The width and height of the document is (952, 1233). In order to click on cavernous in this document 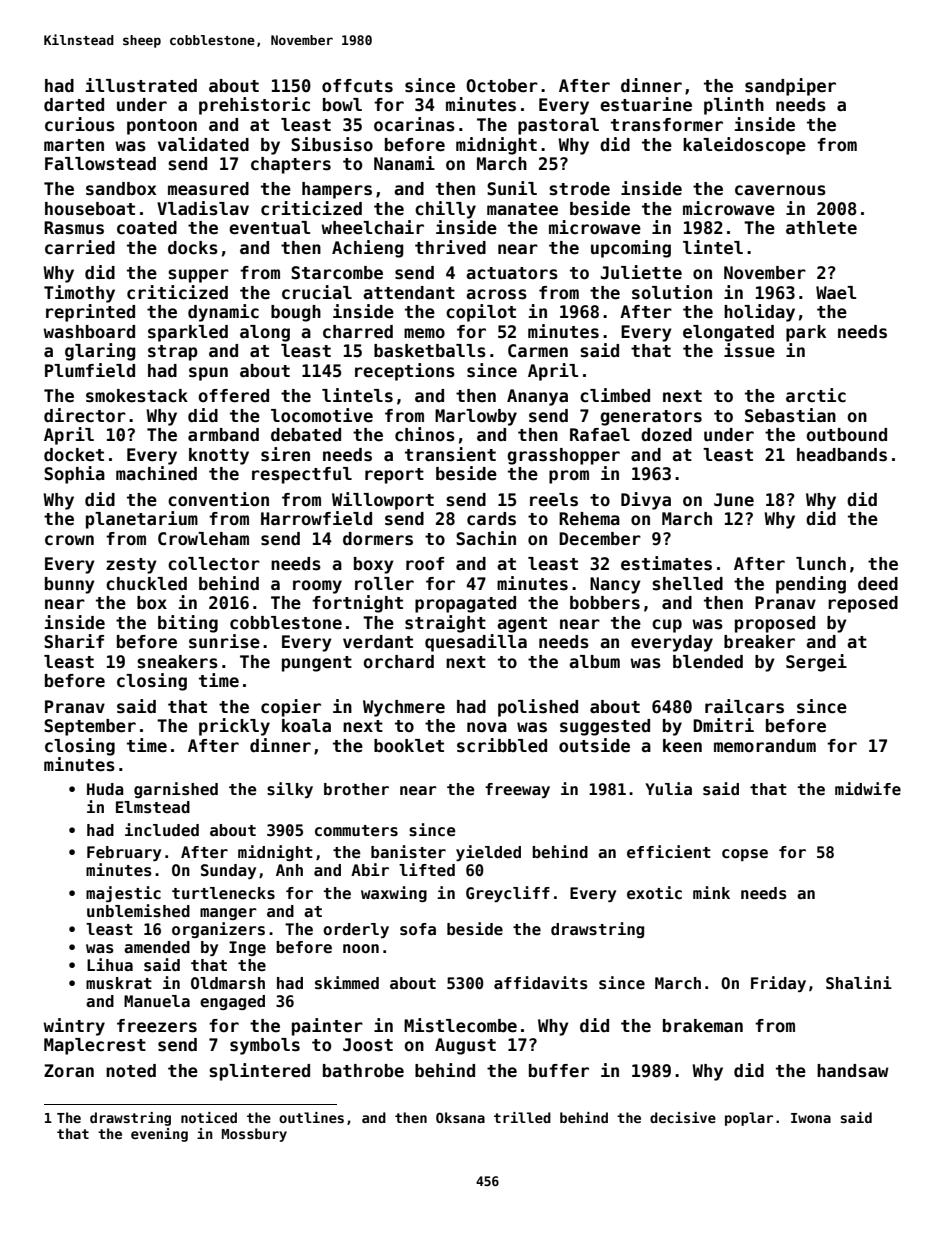, I will do `click(780, 190)`.
